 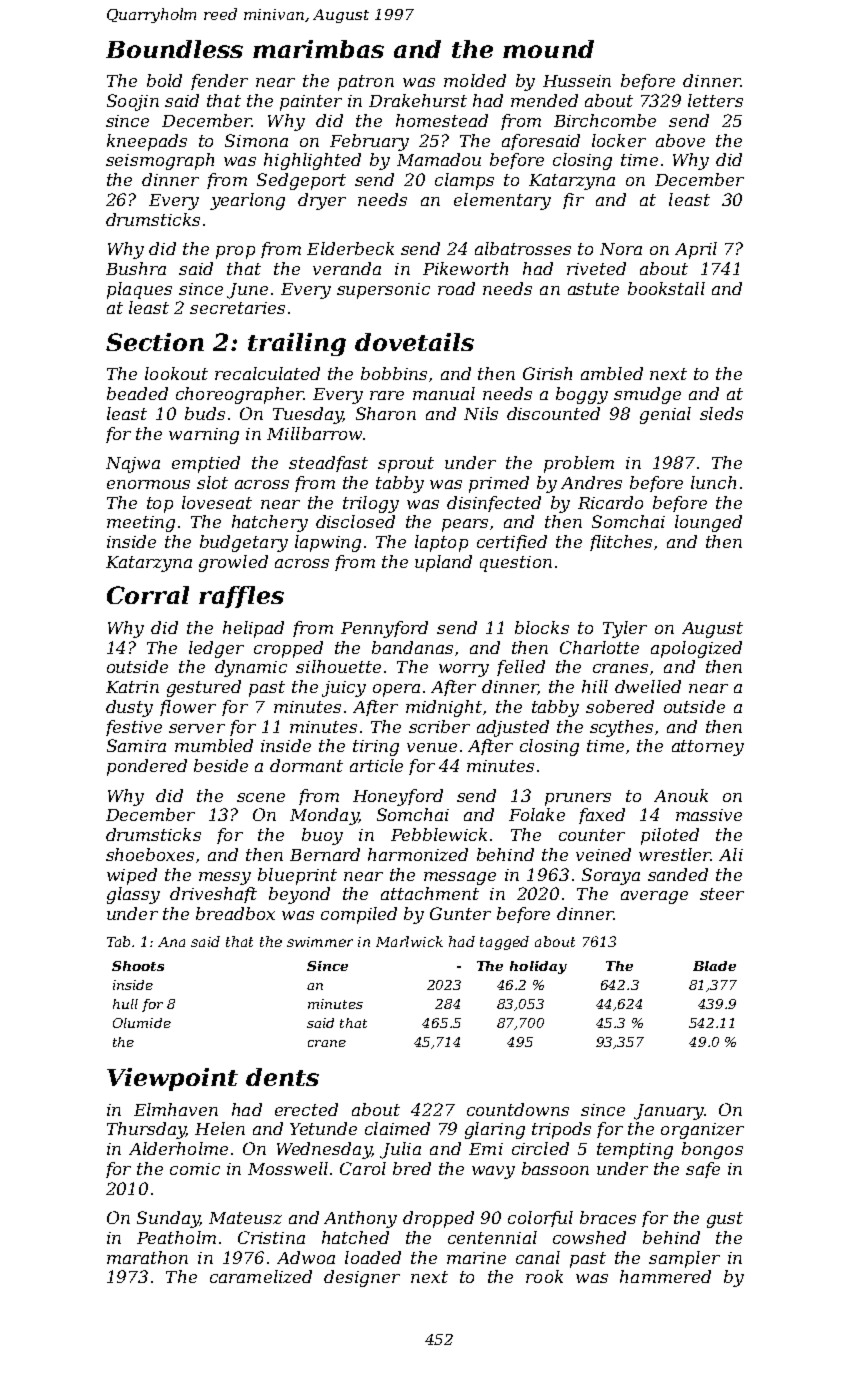 I want to click on tagged, so click(x=504, y=943).
